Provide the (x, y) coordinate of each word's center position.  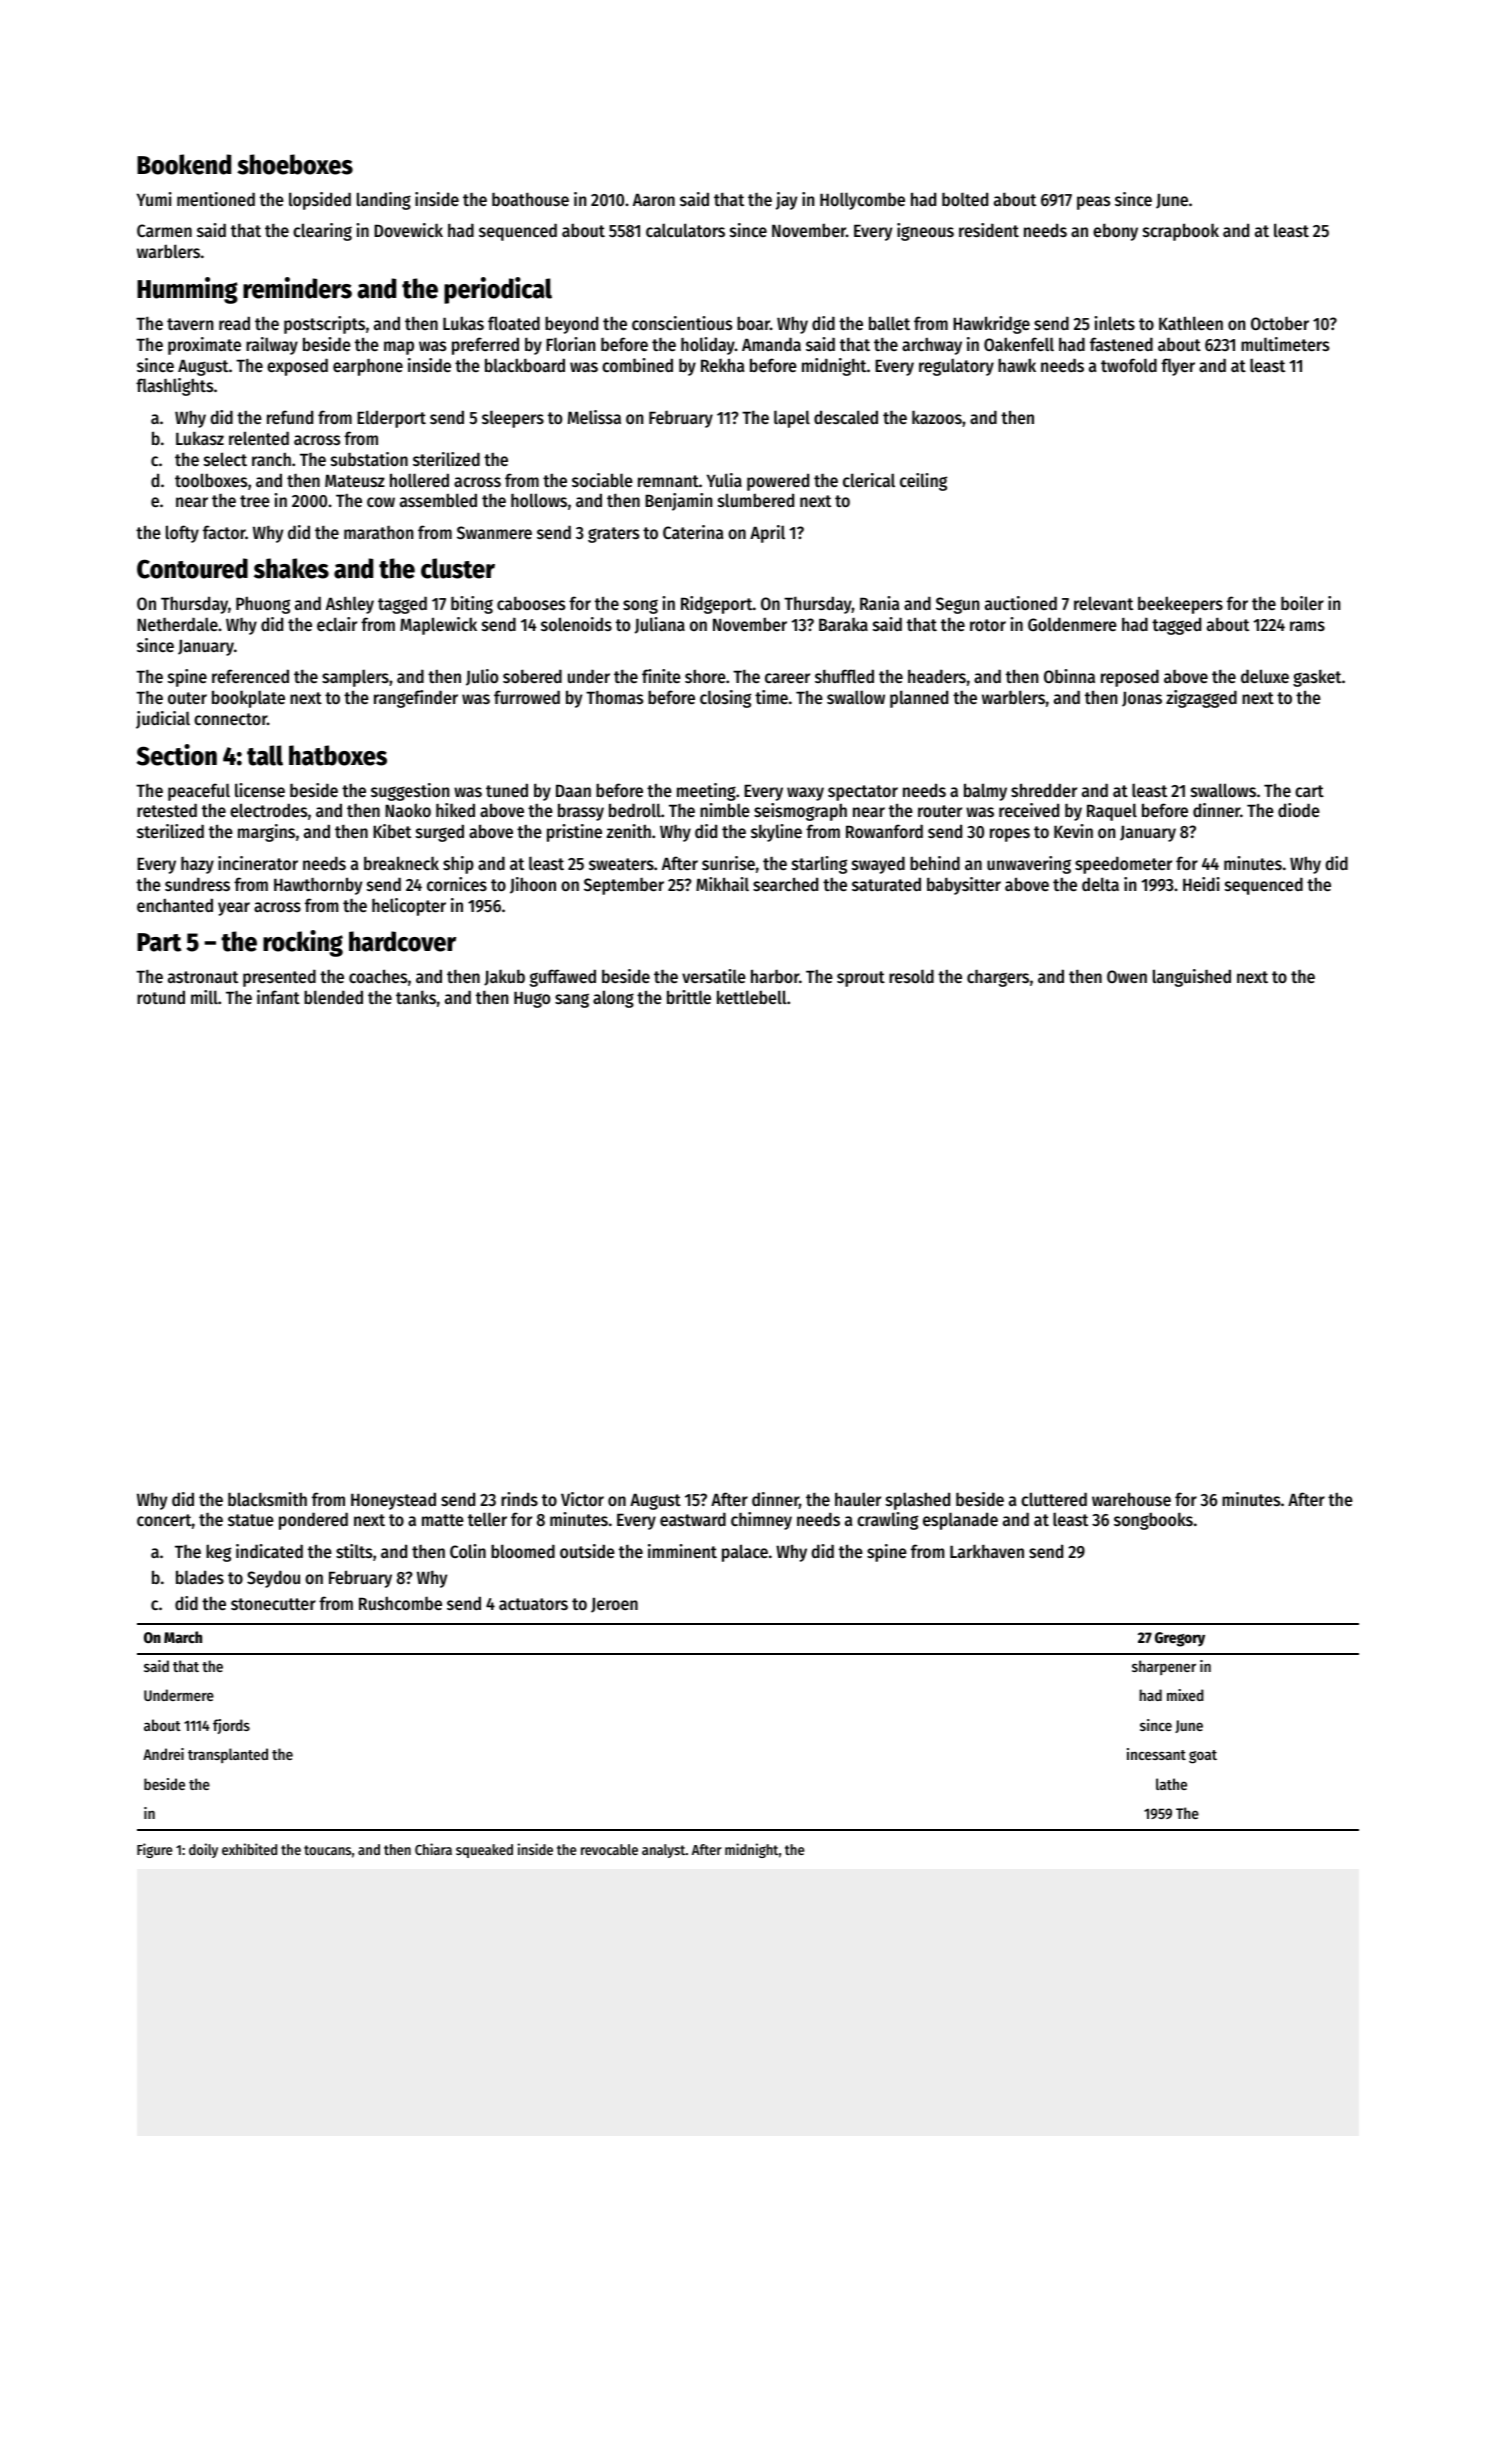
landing (384, 201)
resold (911, 976)
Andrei (163, 1754)
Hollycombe (862, 201)
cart (1309, 791)
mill (204, 997)
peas (1093, 203)
